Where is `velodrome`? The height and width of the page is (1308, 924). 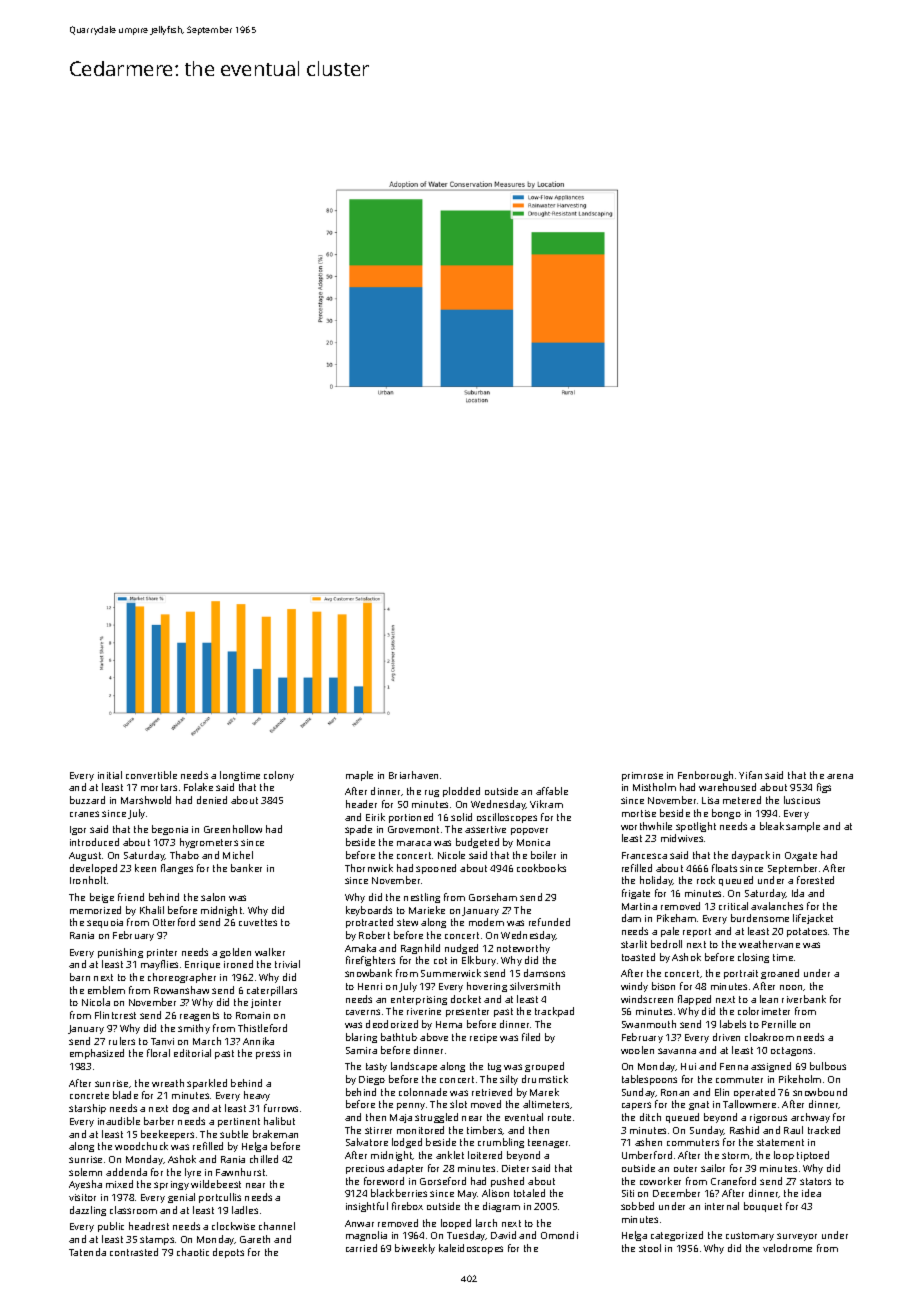 velodrome is located at coordinates (787, 1248).
